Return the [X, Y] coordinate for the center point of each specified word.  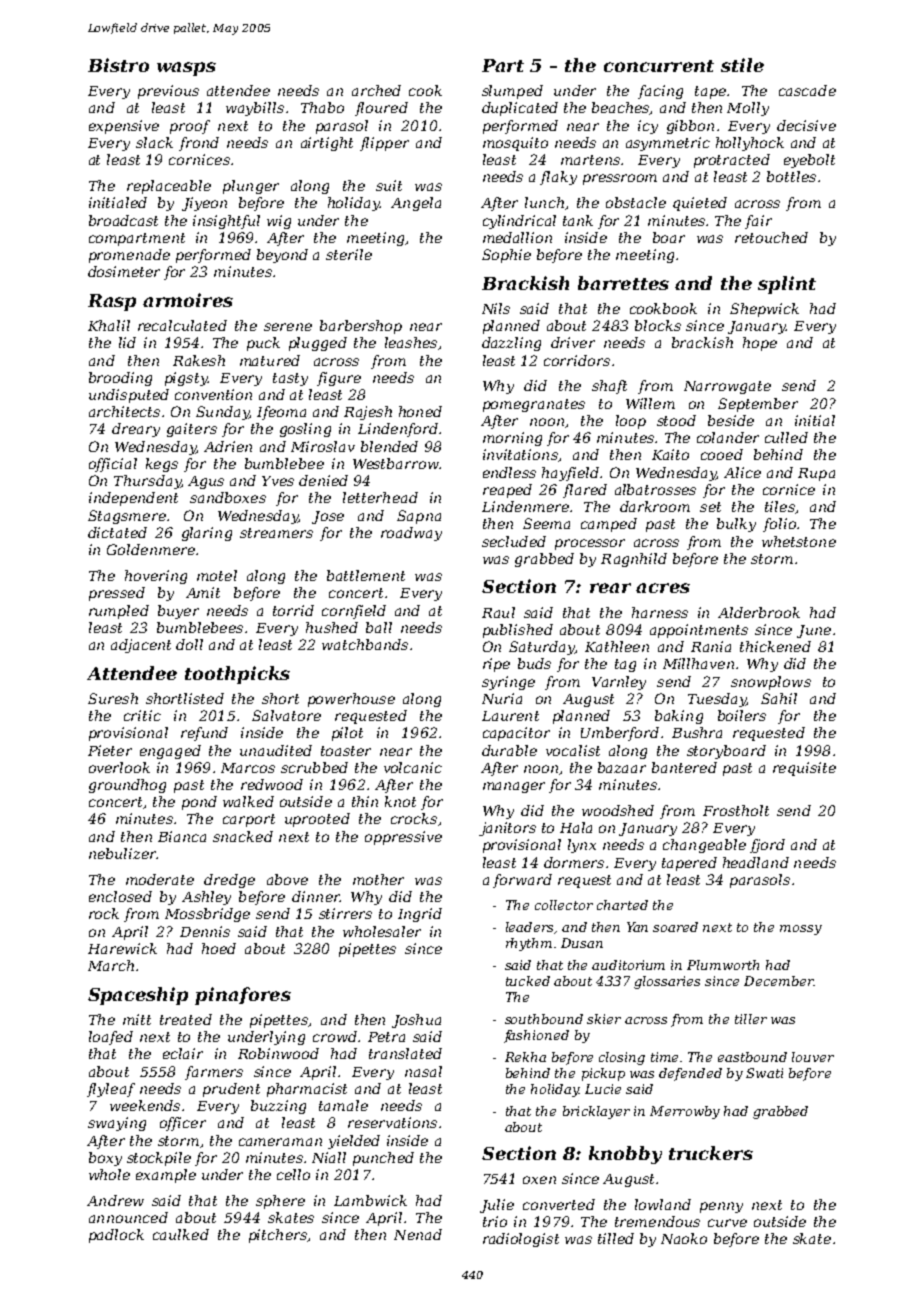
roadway [411, 534]
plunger [251, 187]
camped [609, 525]
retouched [771, 237]
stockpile [159, 1159]
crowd [335, 1036]
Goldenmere [151, 549]
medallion [517, 237]
